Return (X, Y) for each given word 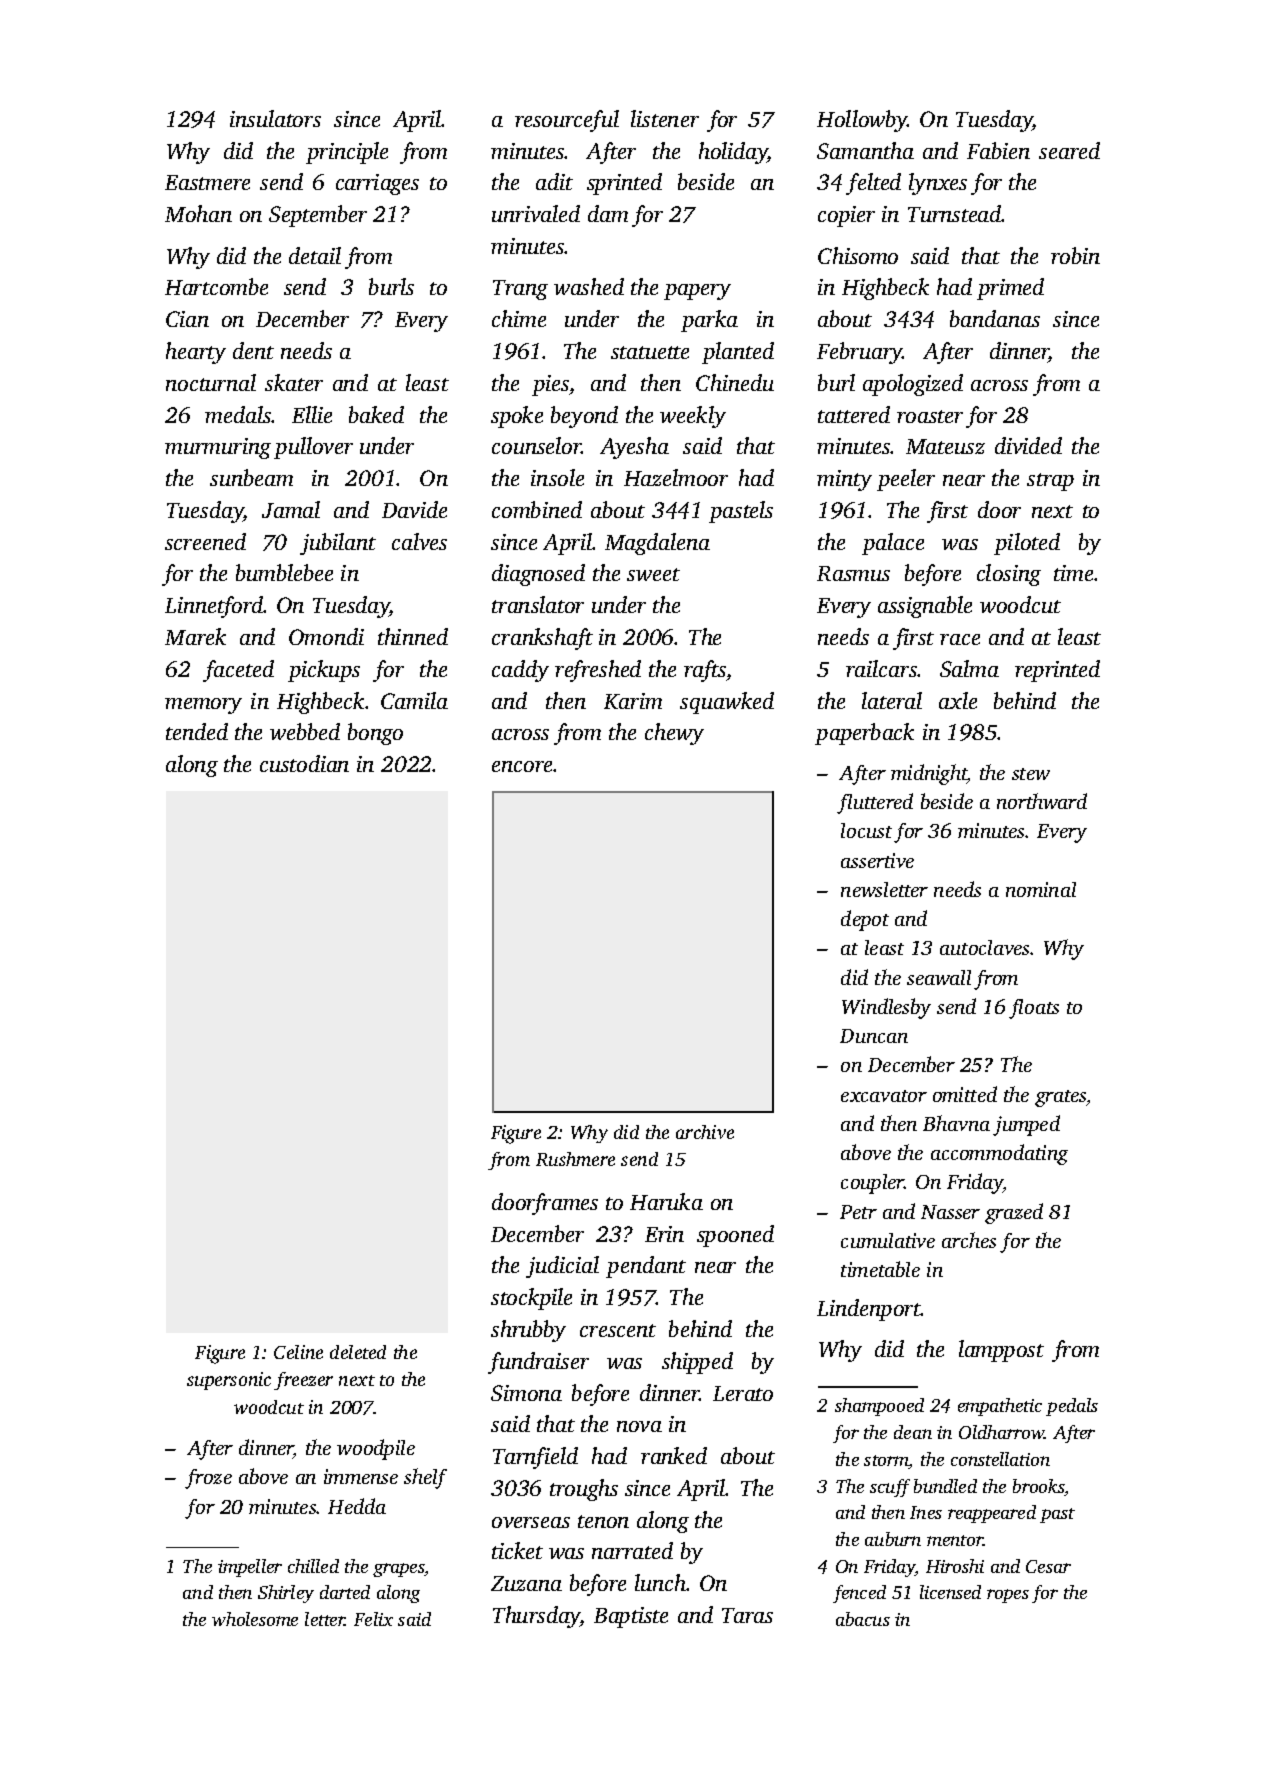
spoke (517, 417)
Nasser (950, 1212)
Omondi (326, 636)
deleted (358, 1352)
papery (697, 292)
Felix (373, 1619)
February (860, 353)
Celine (298, 1352)
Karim (633, 701)
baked (376, 414)
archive (705, 1132)
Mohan (198, 213)
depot (865, 920)
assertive (877, 860)
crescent (618, 1330)
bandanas (995, 318)
